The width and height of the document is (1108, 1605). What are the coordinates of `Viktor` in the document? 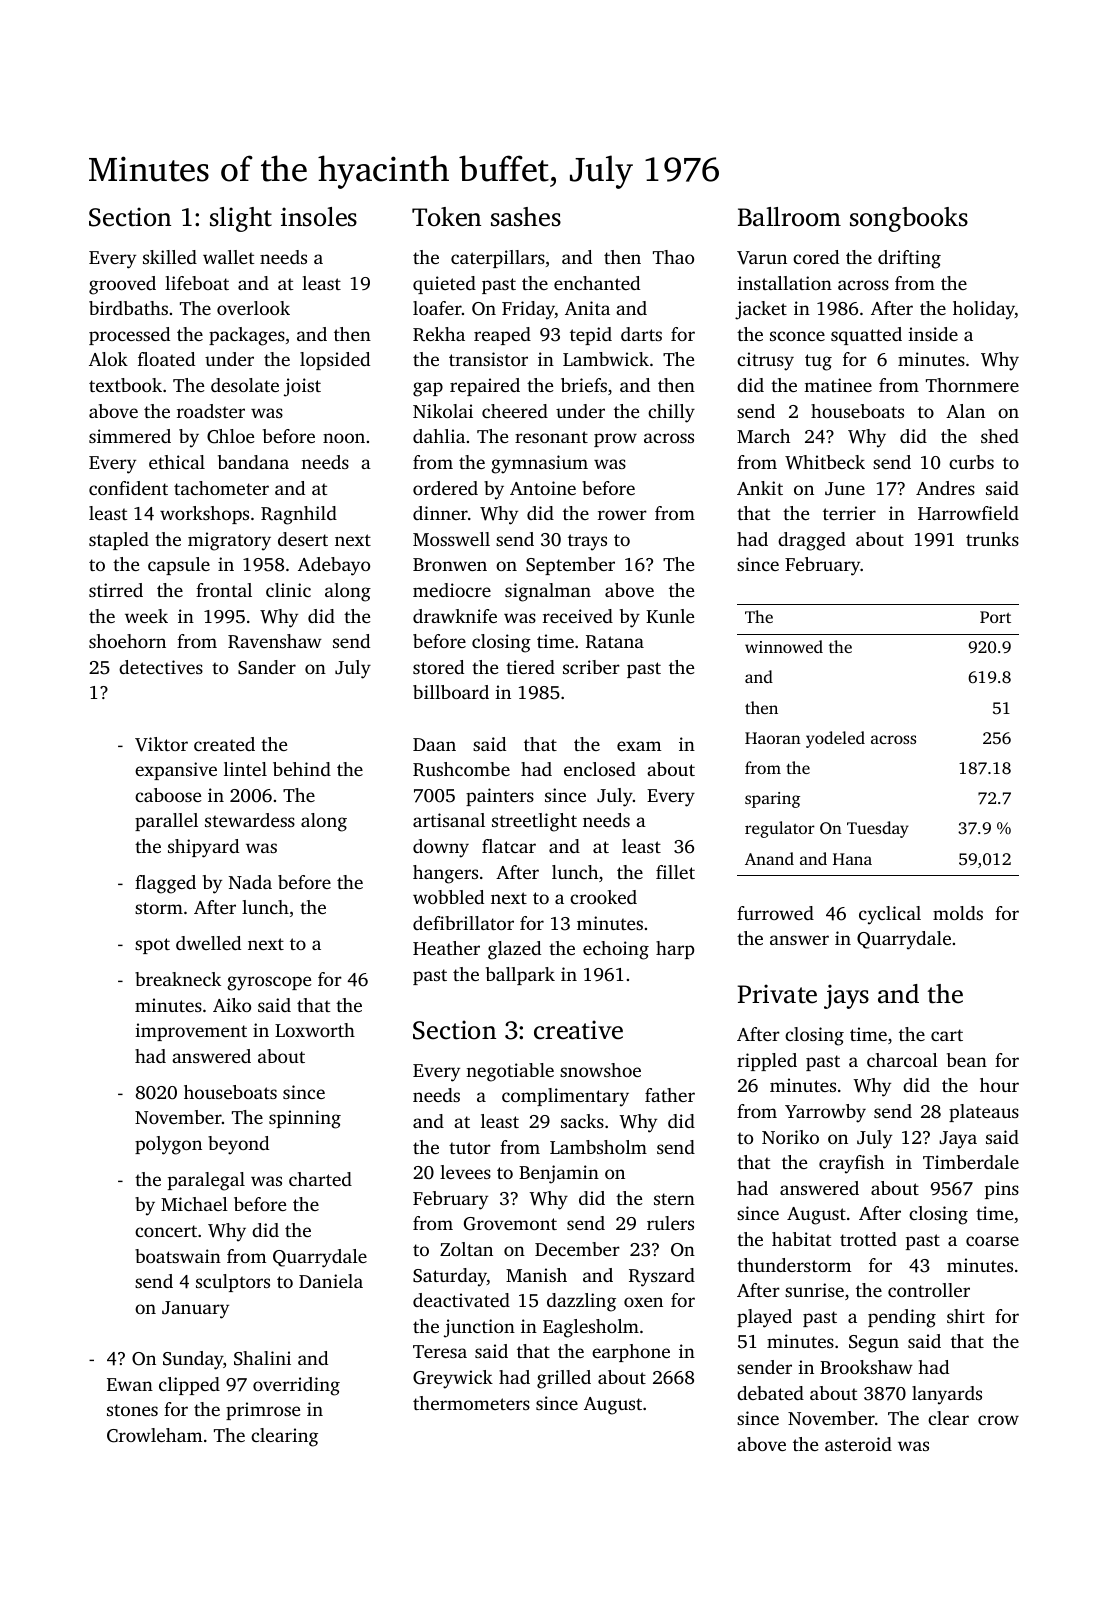 It's located at (161, 744).
